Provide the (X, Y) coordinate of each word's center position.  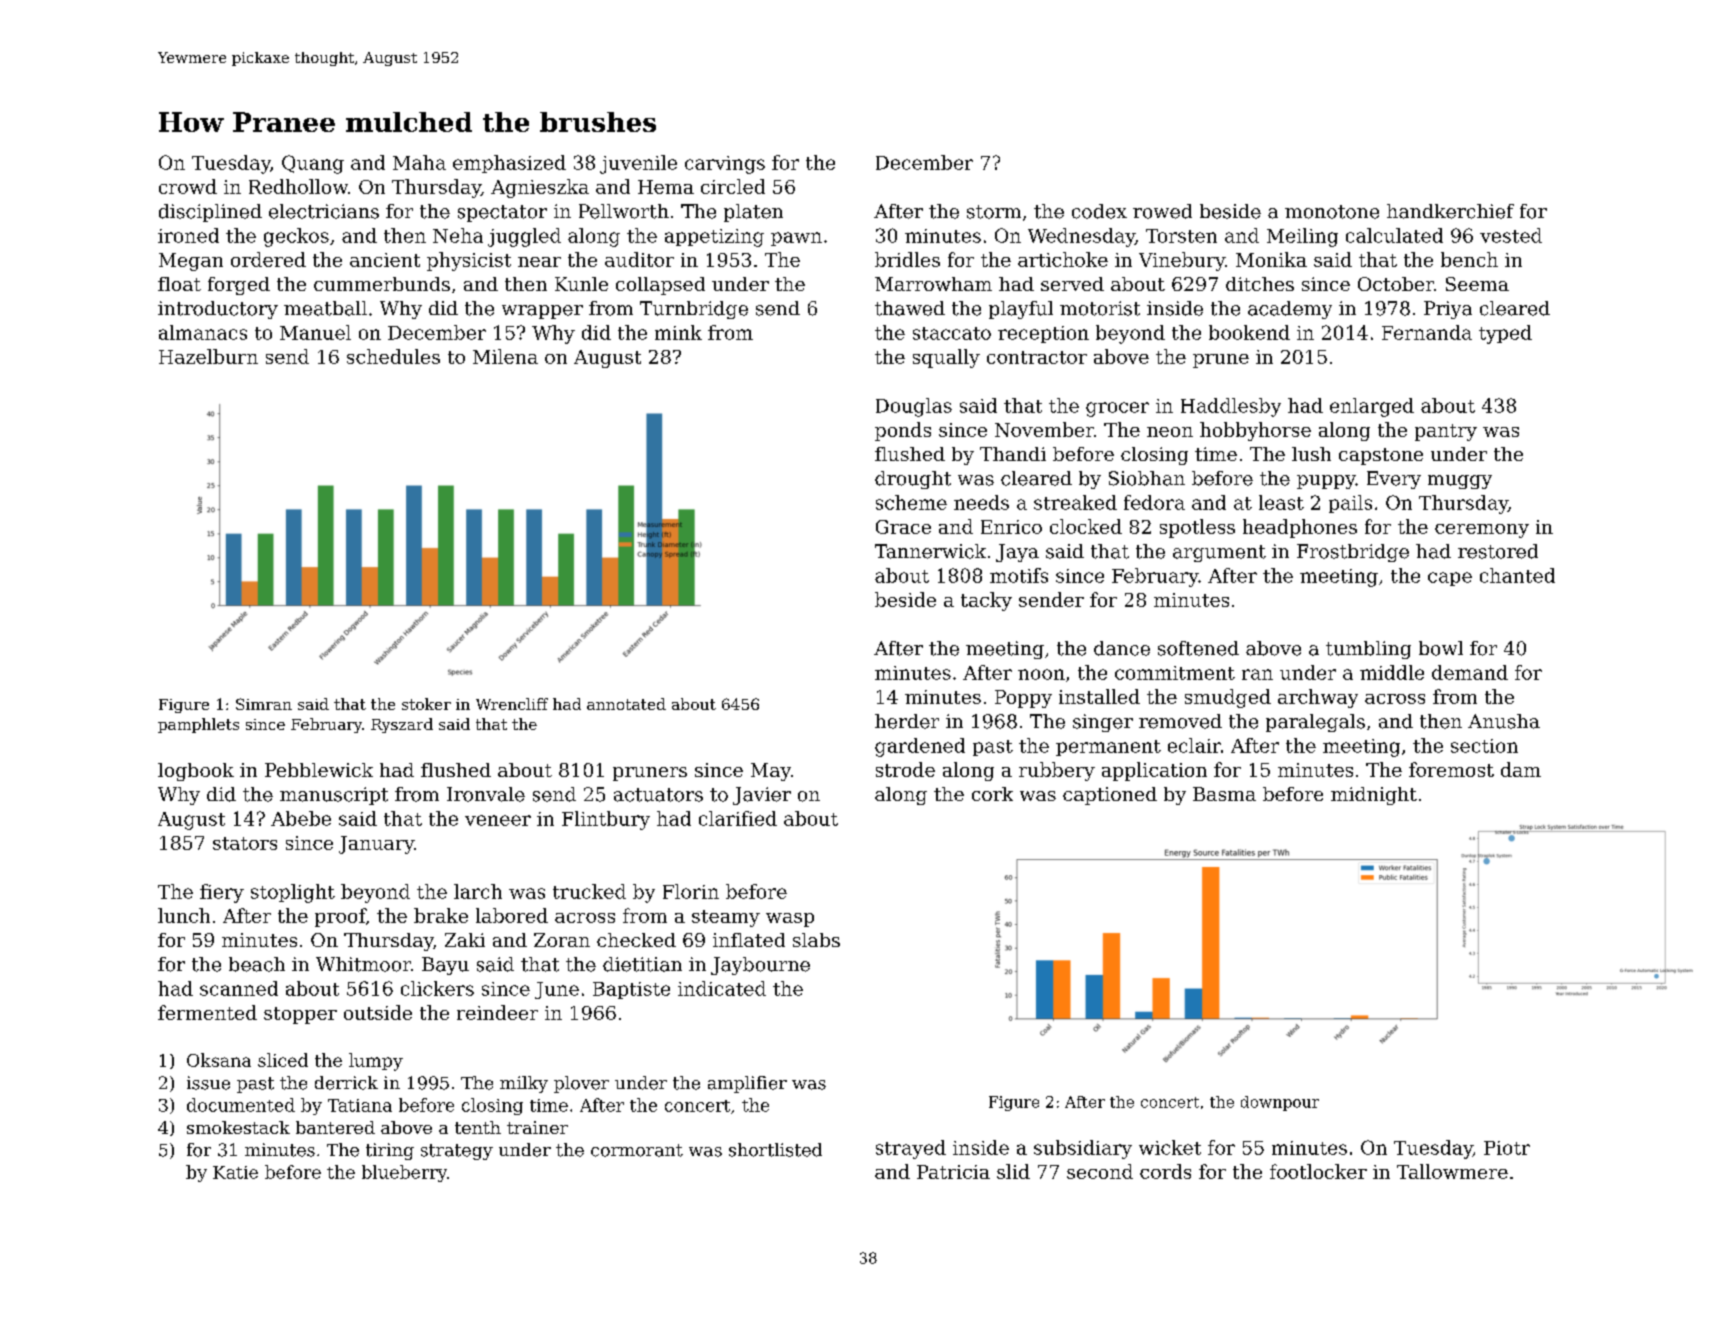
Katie (235, 1172)
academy (1290, 310)
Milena (505, 356)
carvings (725, 165)
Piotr (1507, 1148)
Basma (1224, 794)
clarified (738, 818)
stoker (426, 704)
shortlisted (775, 1150)
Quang (313, 164)
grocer (1117, 409)
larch (478, 891)
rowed (1162, 211)
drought (913, 480)
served (1072, 284)
